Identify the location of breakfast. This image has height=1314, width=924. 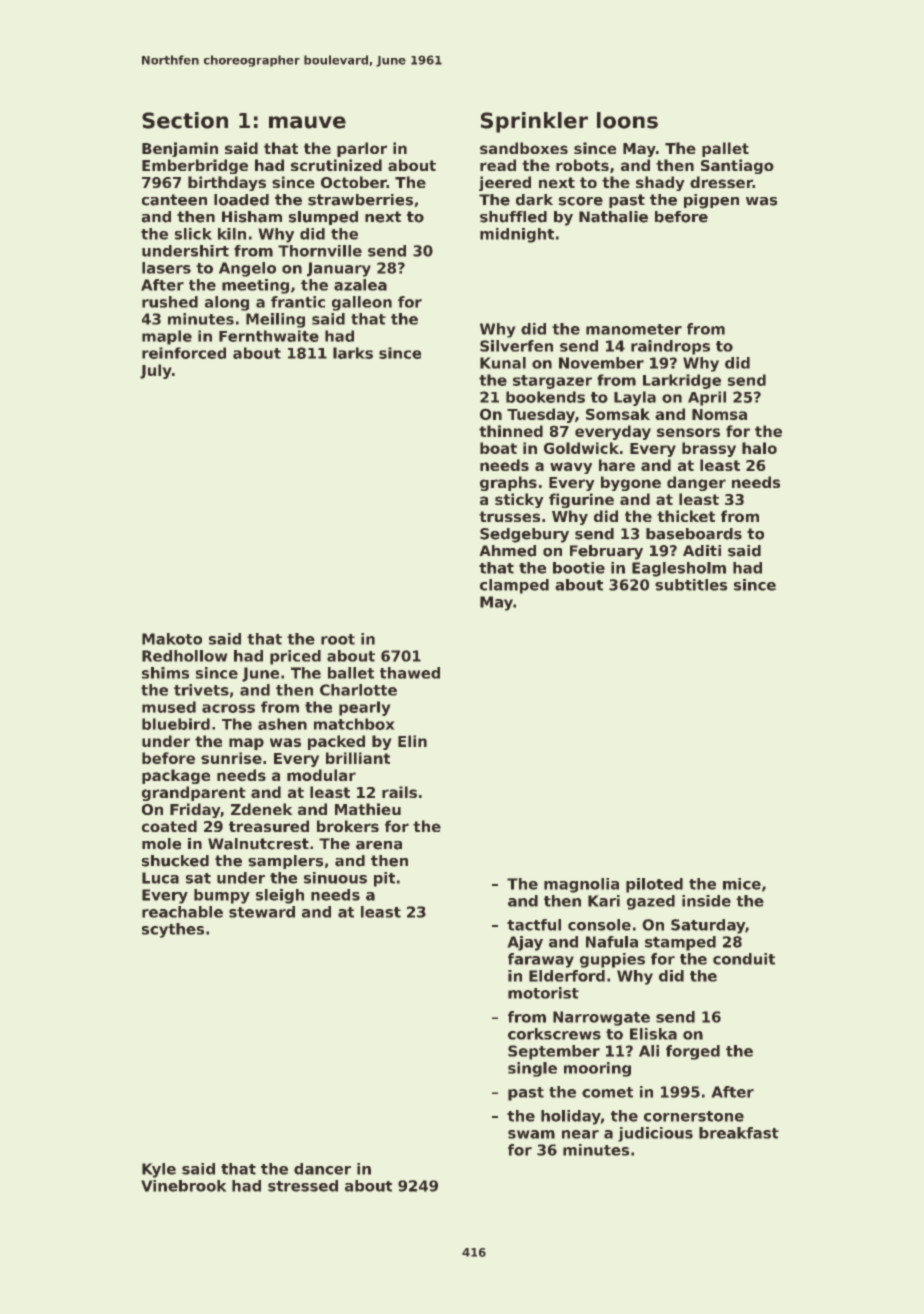
(739, 1133).
